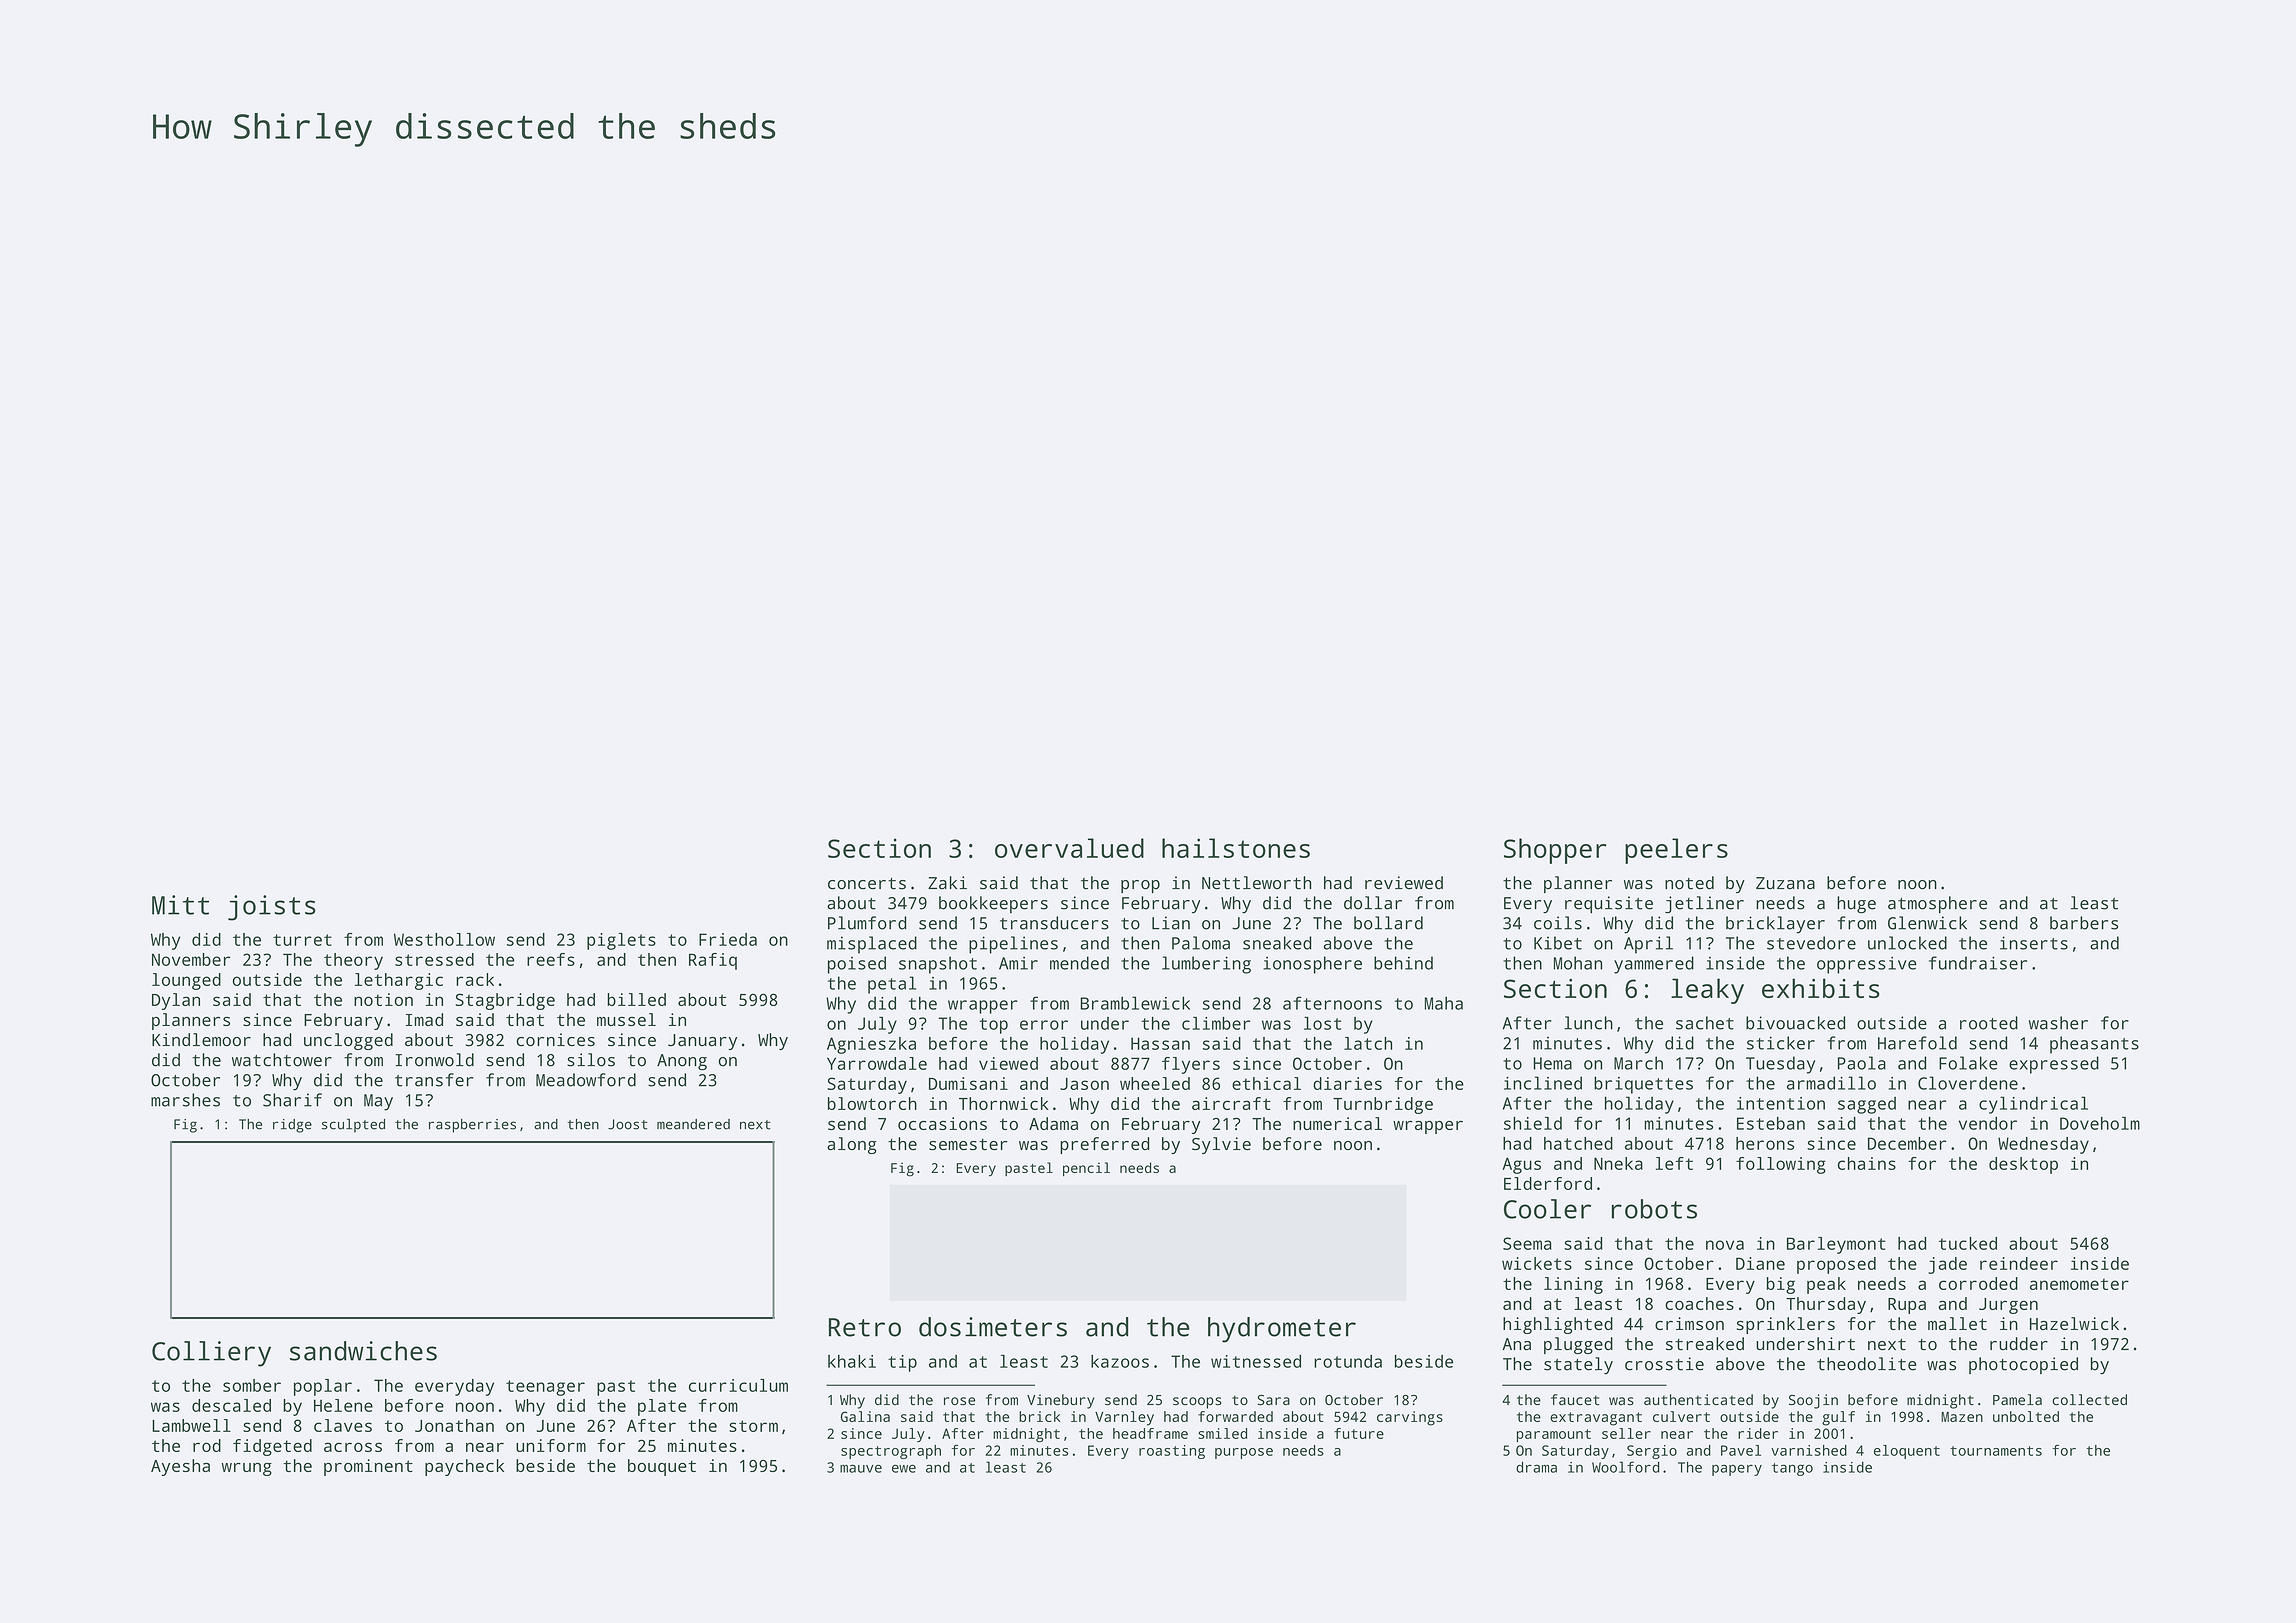  Describe the element at coordinates (272, 908) in the screenshot. I see `joists` at that location.
